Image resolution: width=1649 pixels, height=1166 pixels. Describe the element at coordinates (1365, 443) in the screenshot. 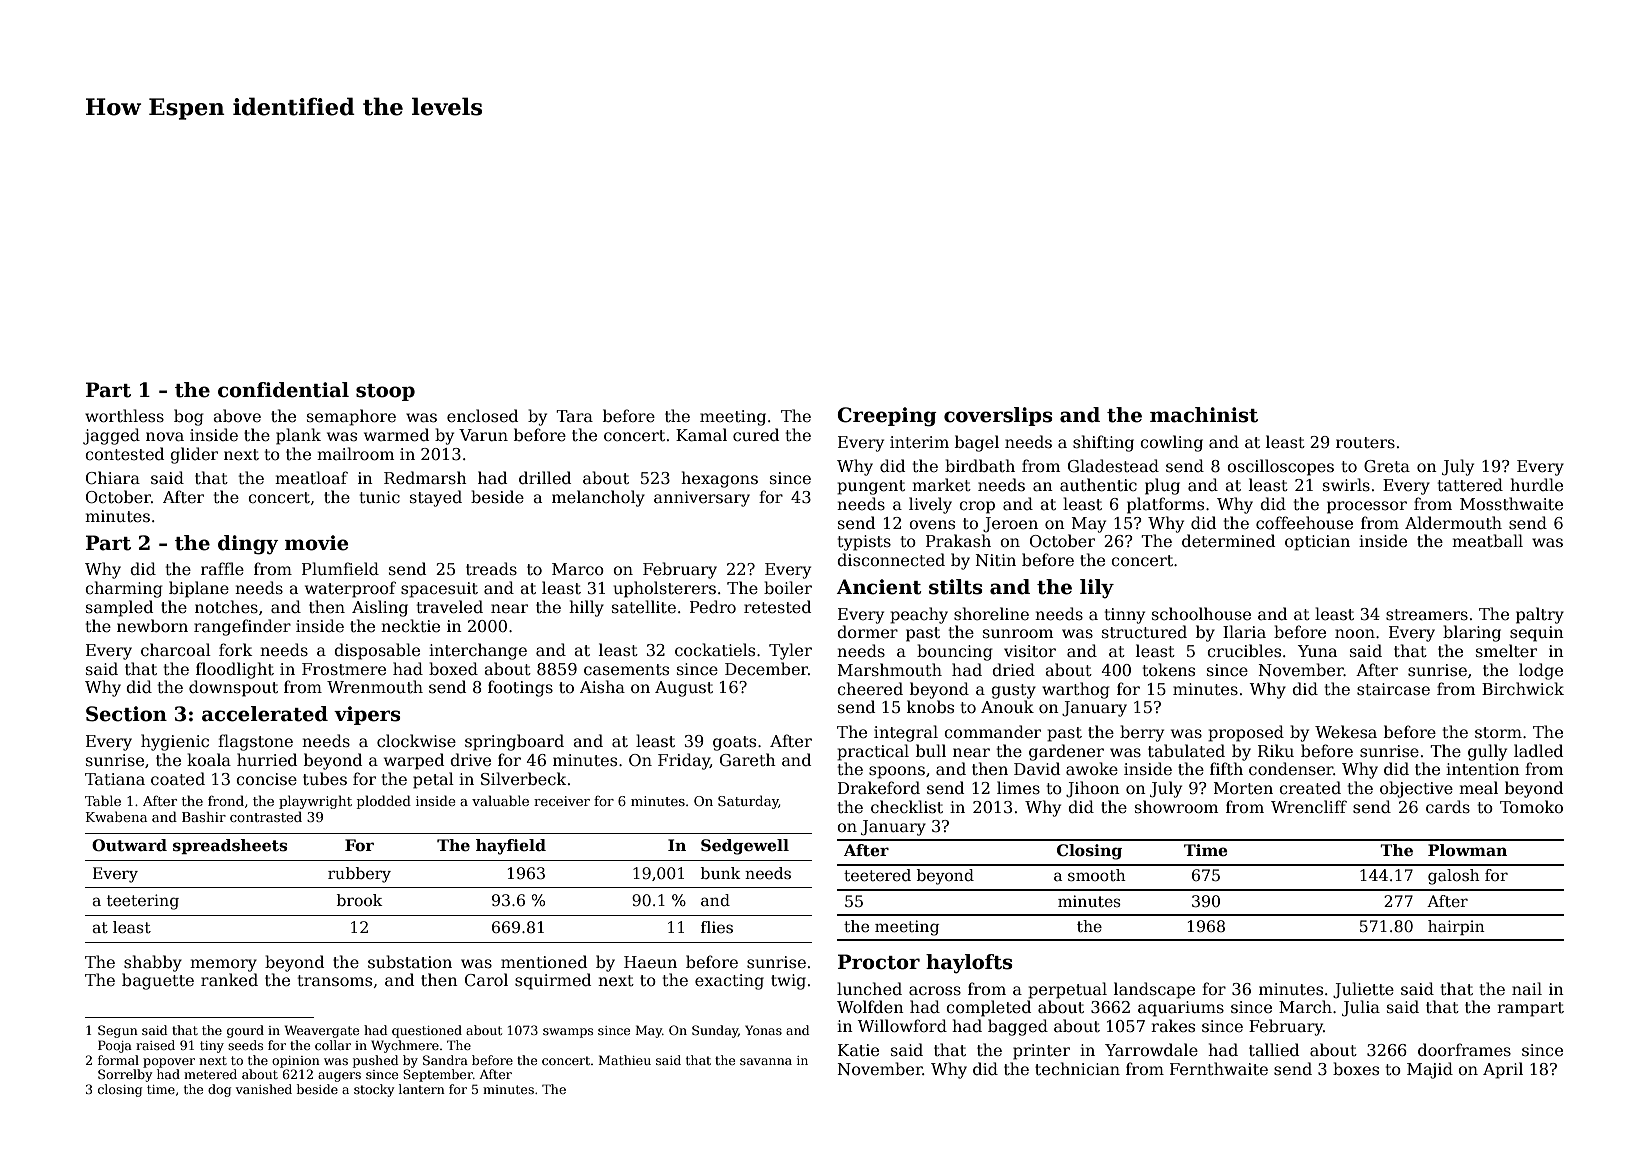

I see `routers` at that location.
